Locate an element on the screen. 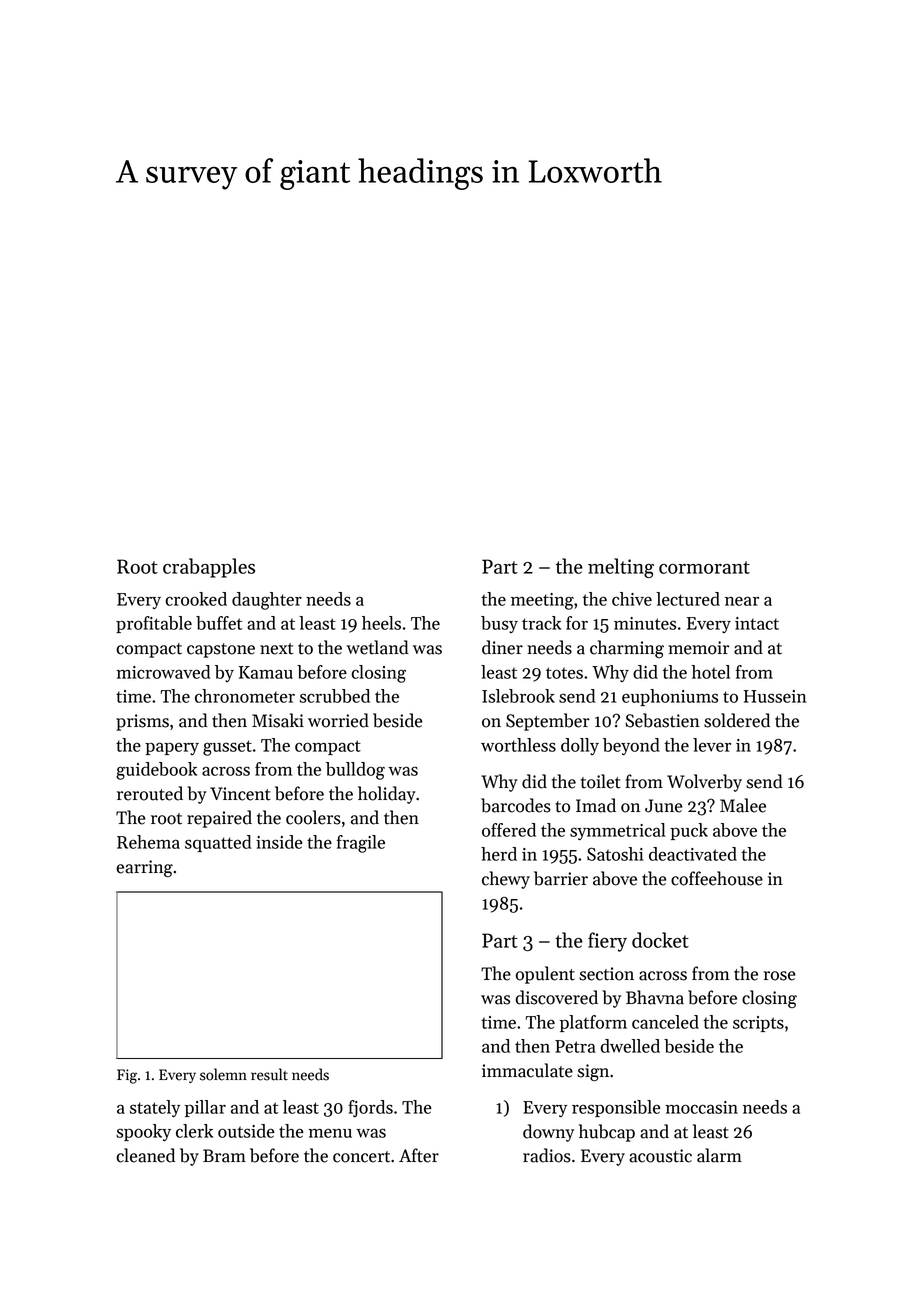  wetland is located at coordinates (377, 647).
